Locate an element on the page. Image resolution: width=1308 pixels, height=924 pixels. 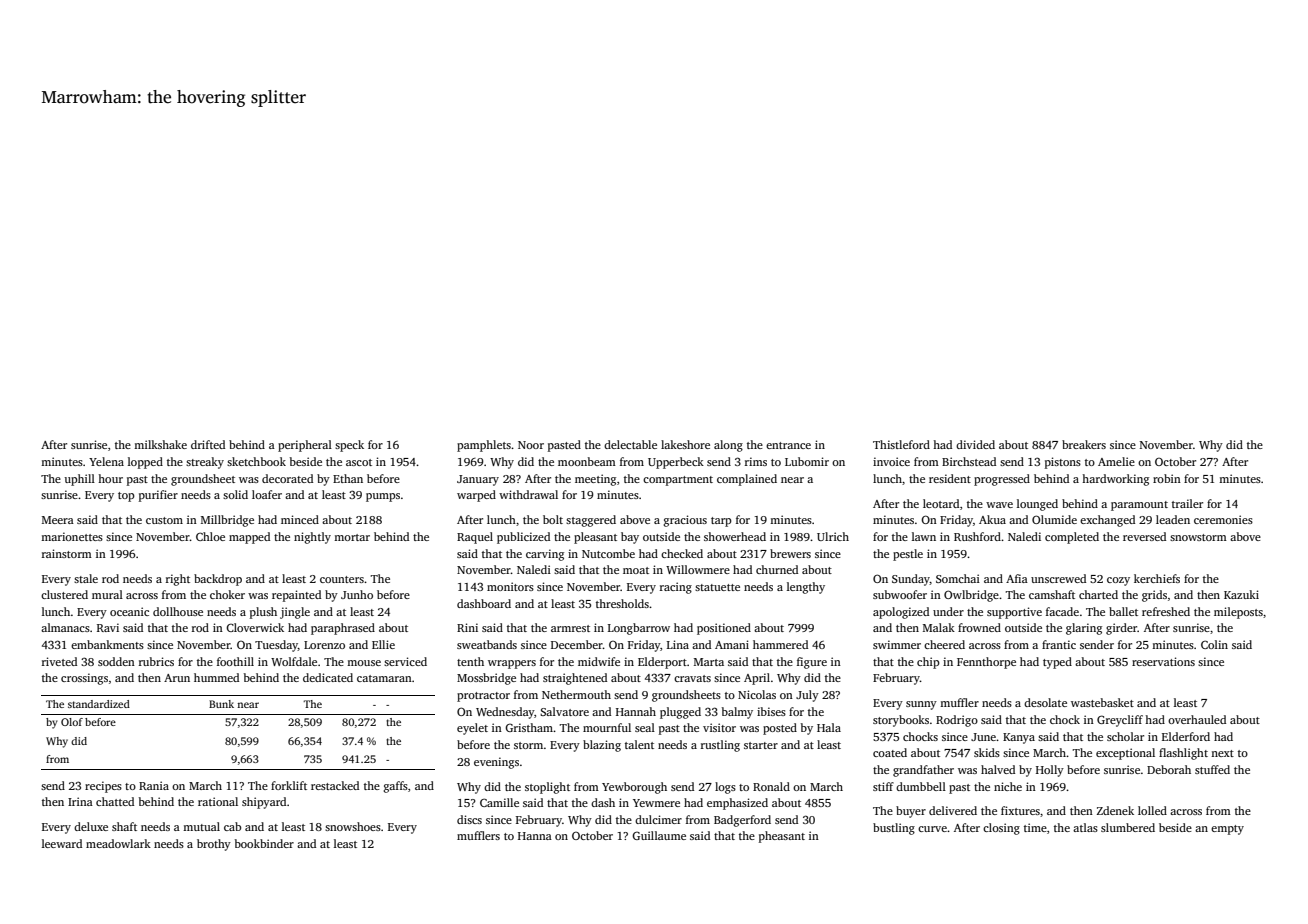
leaden is located at coordinates (1173, 519).
